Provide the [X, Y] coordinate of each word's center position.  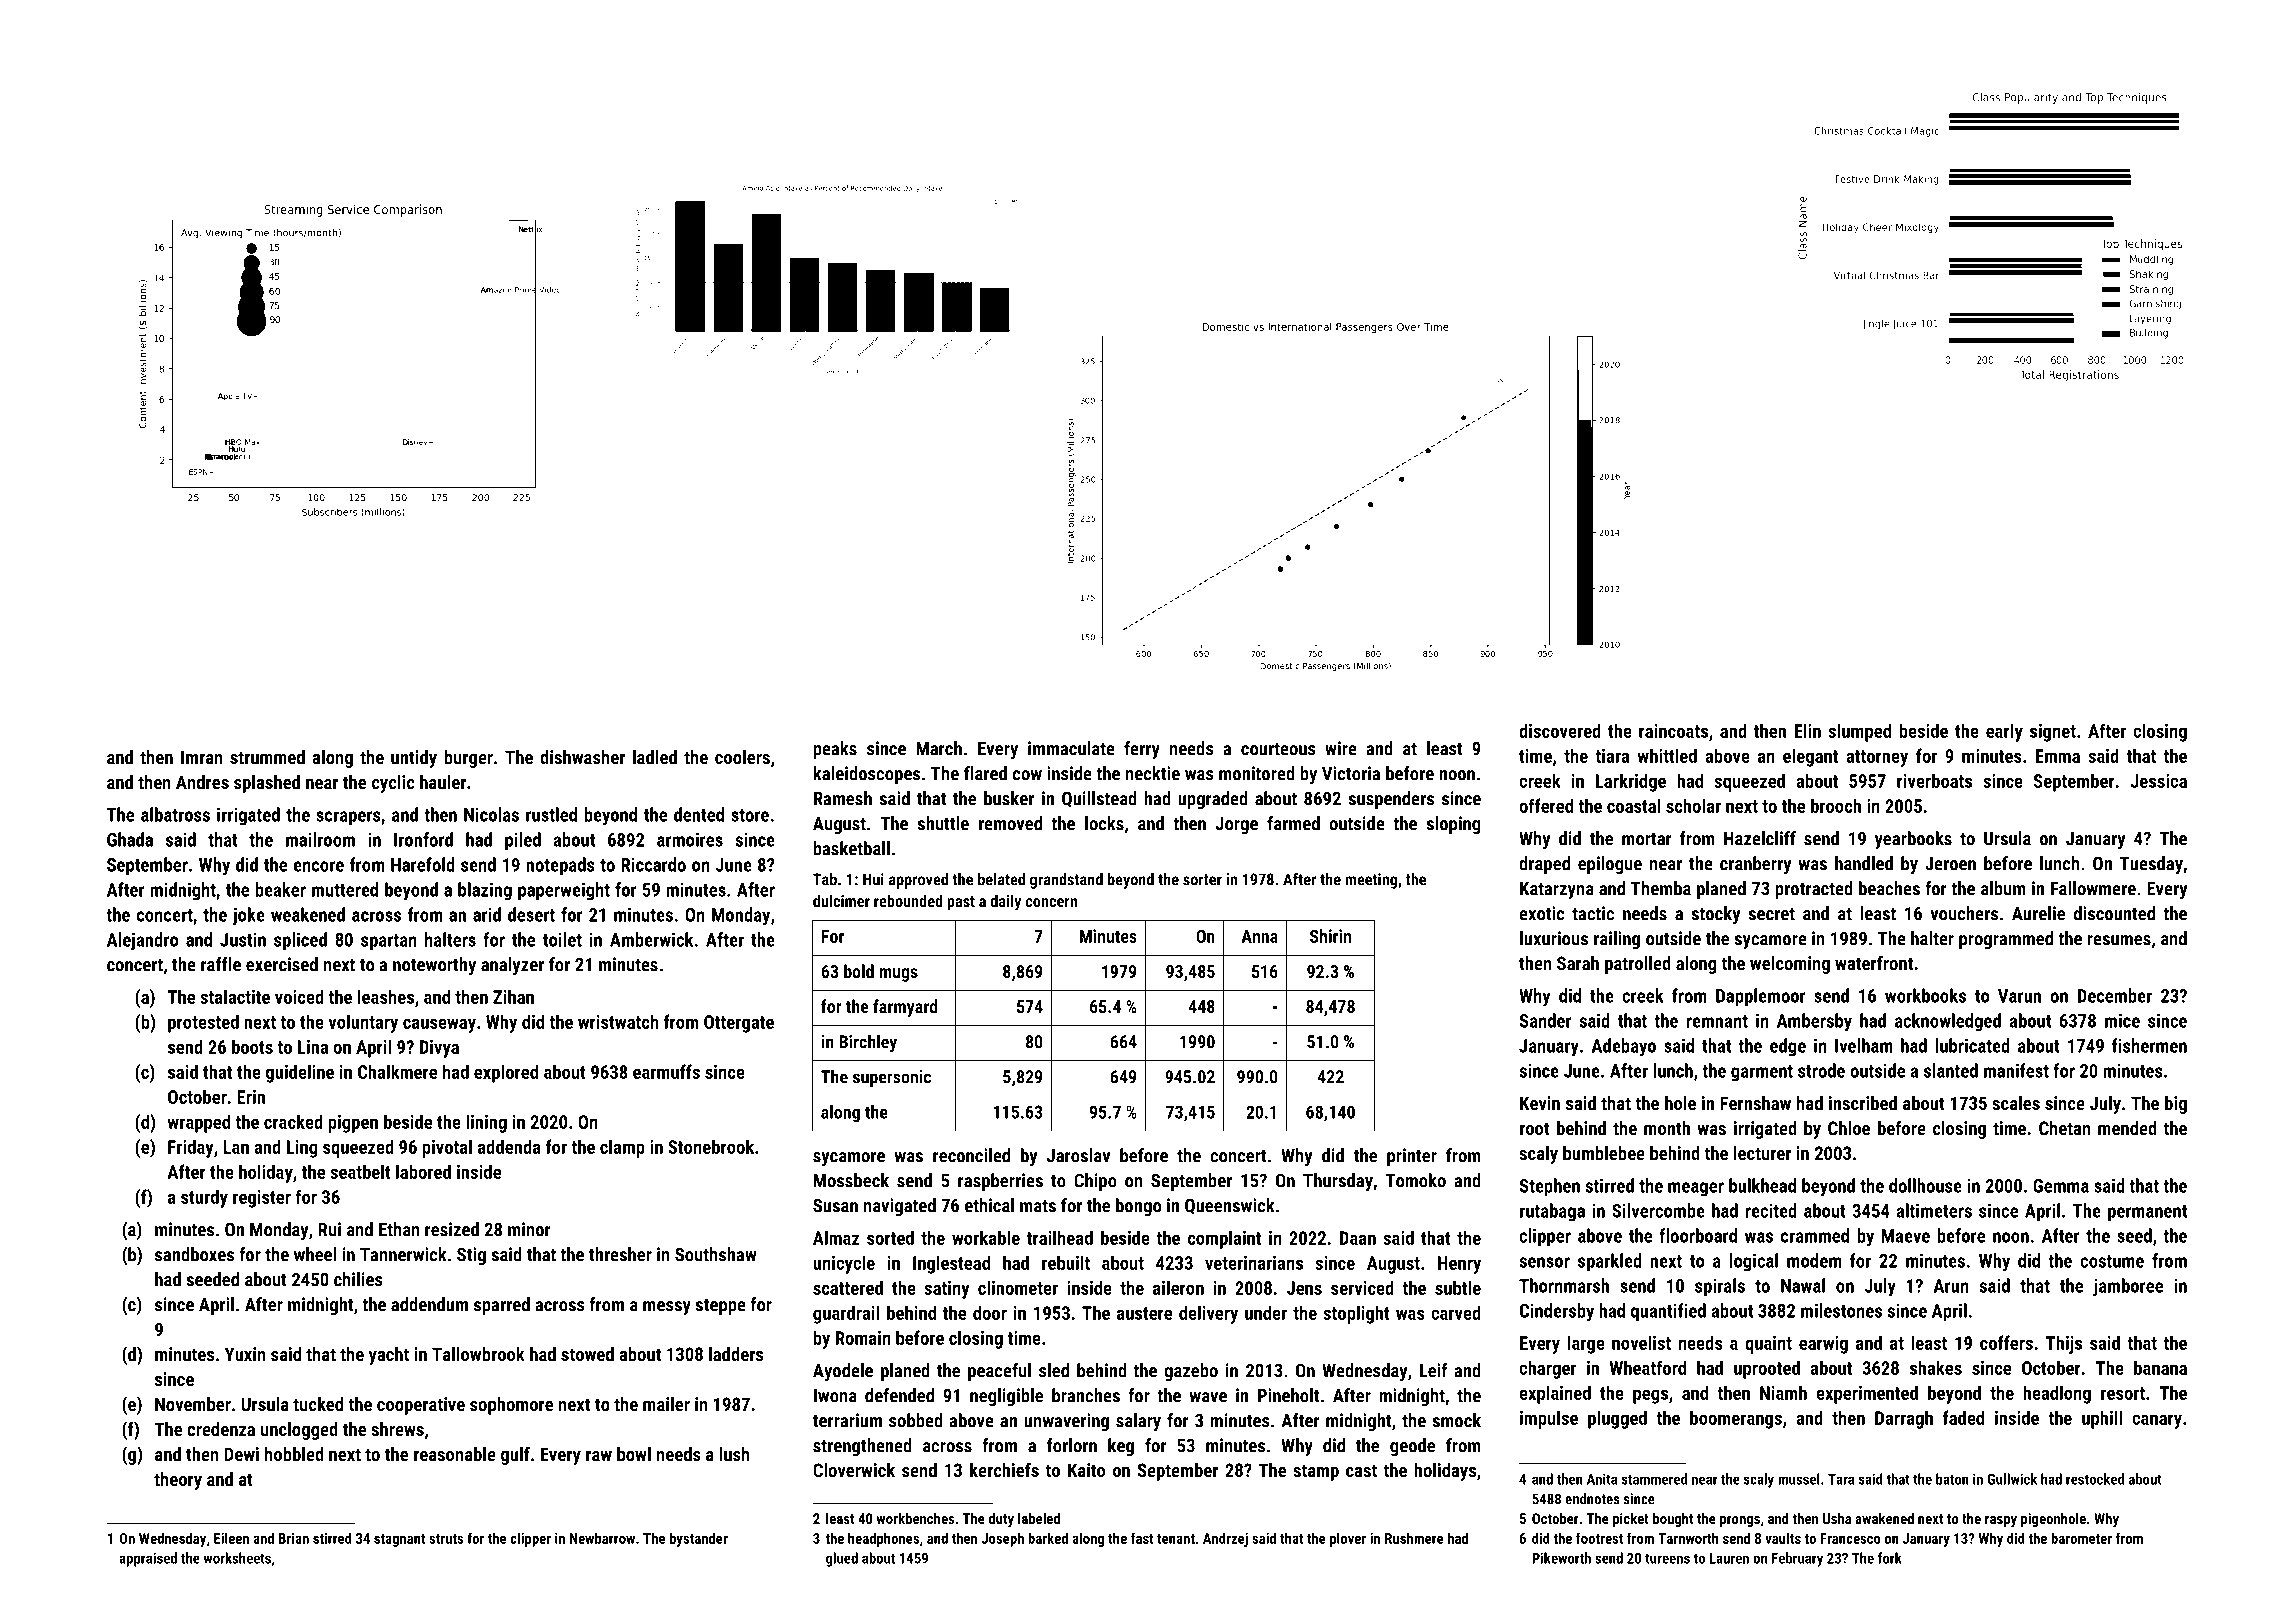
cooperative [421, 1406]
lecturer [1762, 1153]
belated [1001, 879]
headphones [883, 1539]
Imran [202, 757]
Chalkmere [397, 1071]
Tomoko [1415, 1180]
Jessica [2158, 781]
